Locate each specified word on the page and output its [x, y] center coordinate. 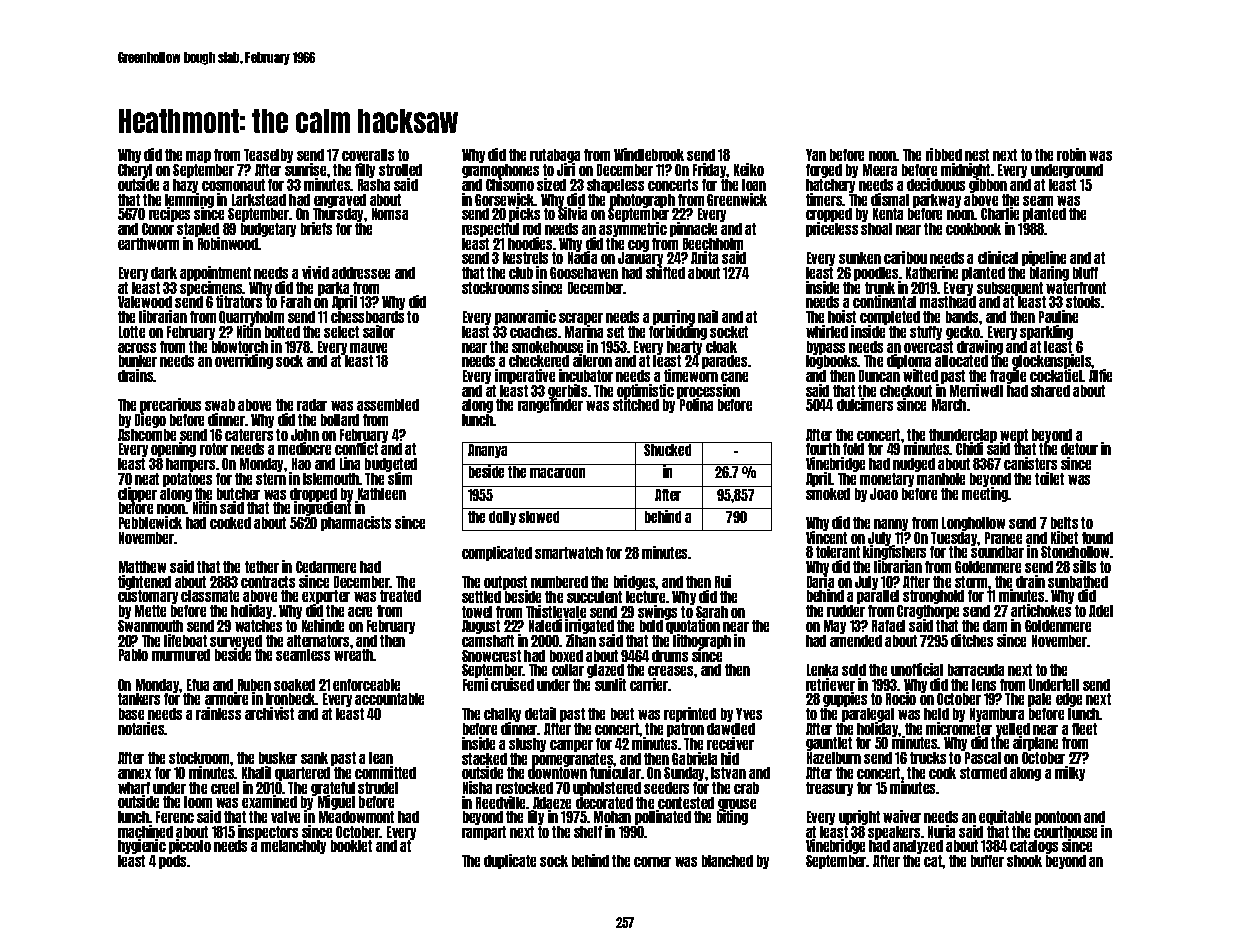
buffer [987, 861]
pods [172, 862]
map [198, 157]
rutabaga [555, 156]
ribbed [944, 154]
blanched [727, 861]
